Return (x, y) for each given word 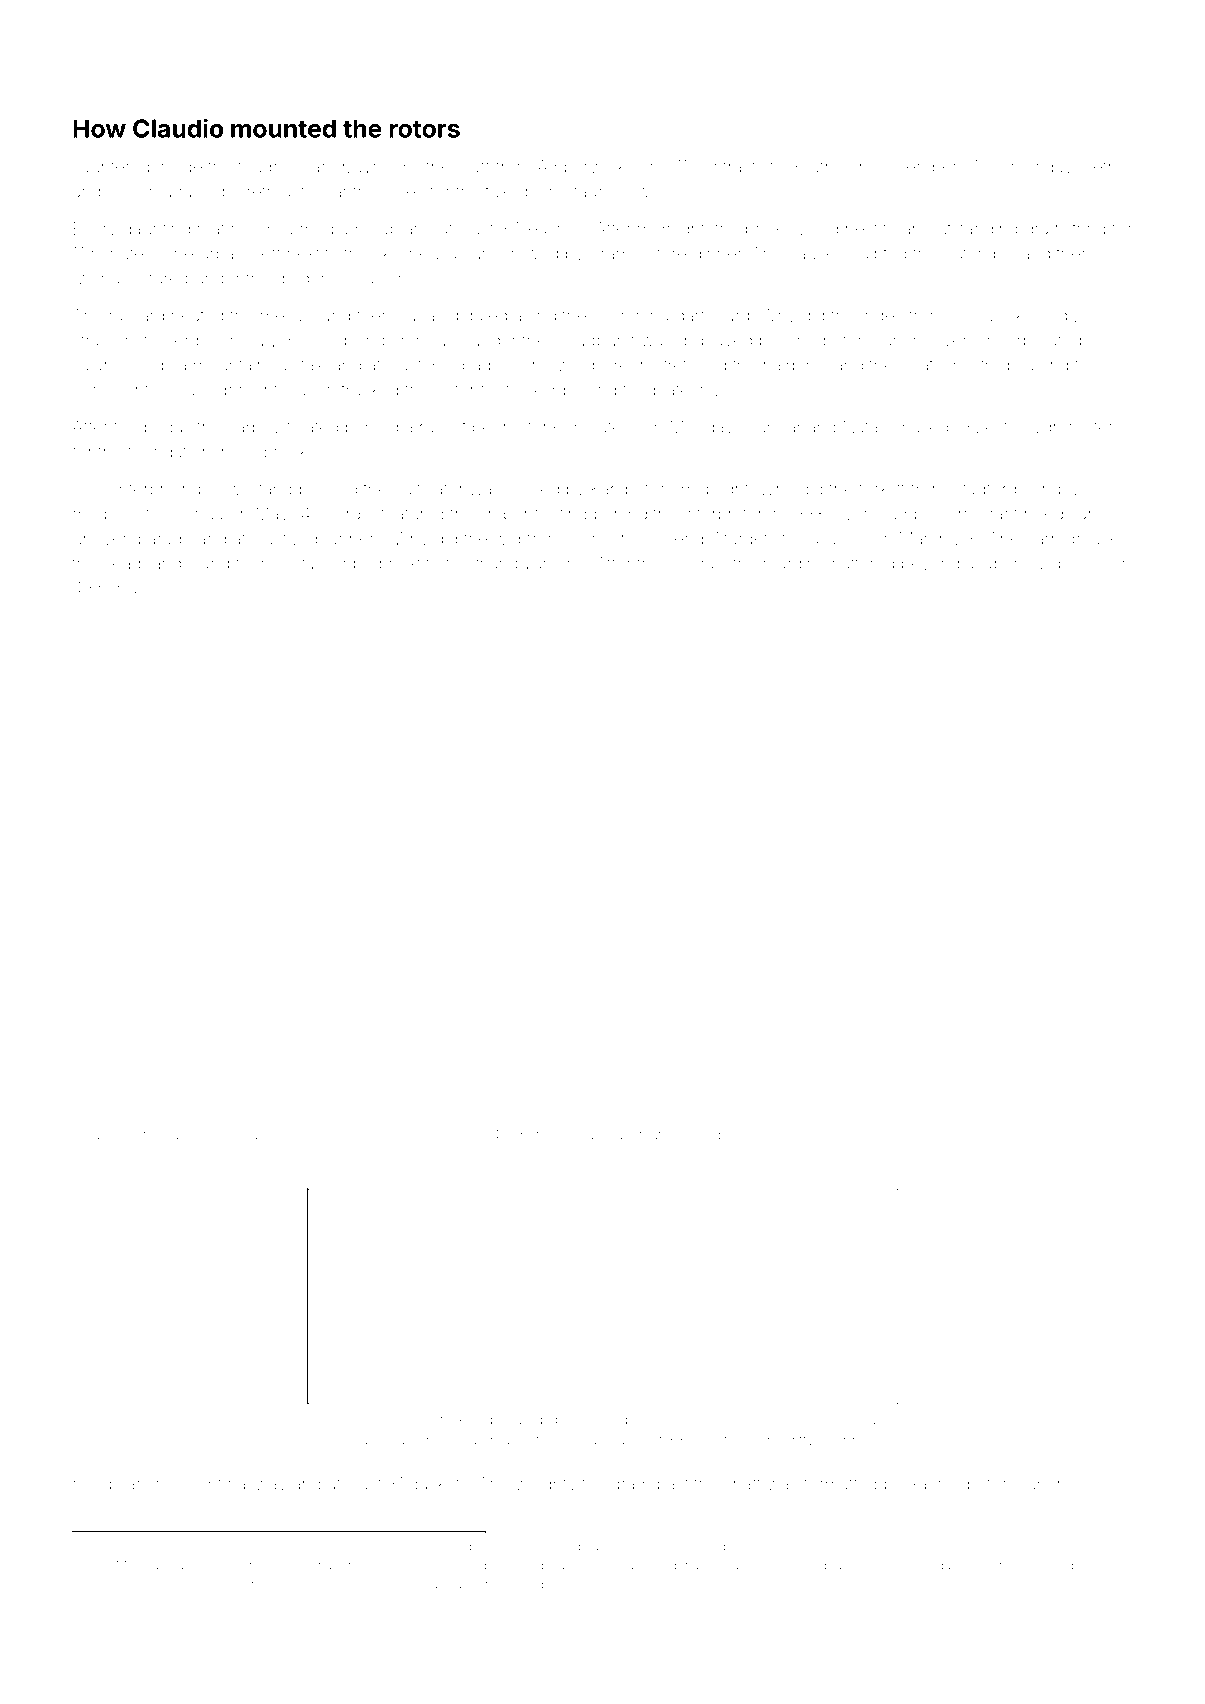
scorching (631, 317)
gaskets (438, 1486)
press (1079, 566)
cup (384, 231)
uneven (102, 540)
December (916, 166)
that (650, 1135)
